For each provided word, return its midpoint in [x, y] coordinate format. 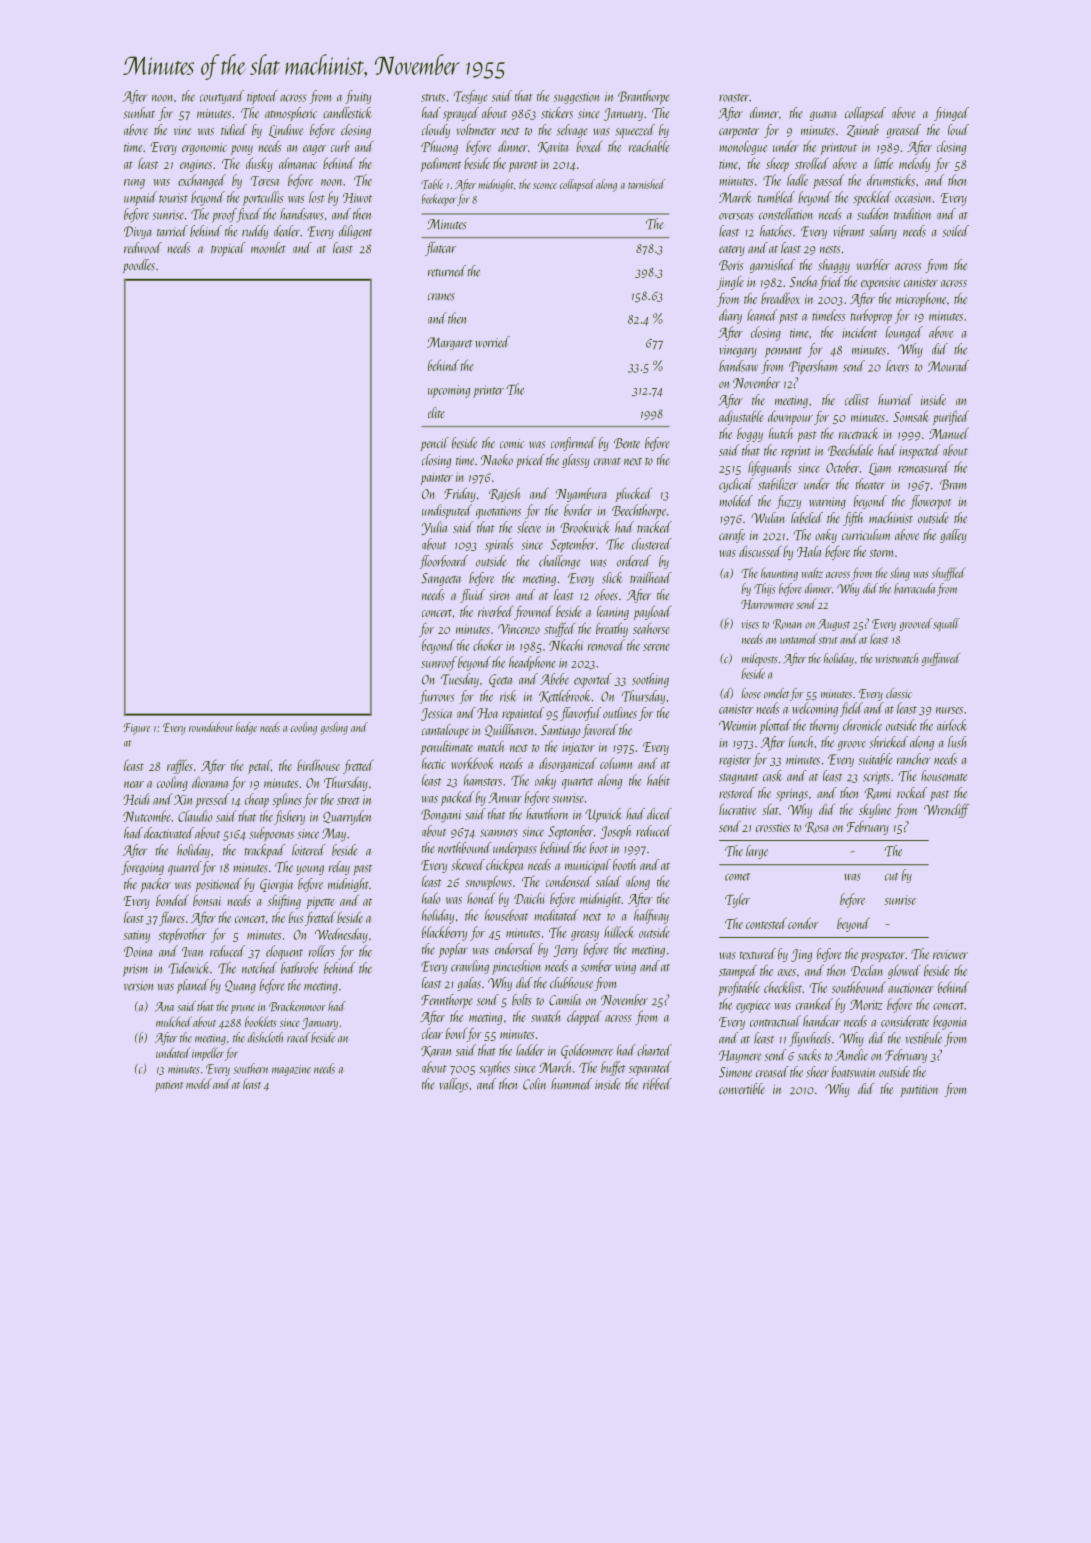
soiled [955, 231]
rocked [912, 792]
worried [492, 342]
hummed [571, 1084]
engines [196, 165]
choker [488, 645]
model [199, 1083]
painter [437, 479]
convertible [742, 1089]
